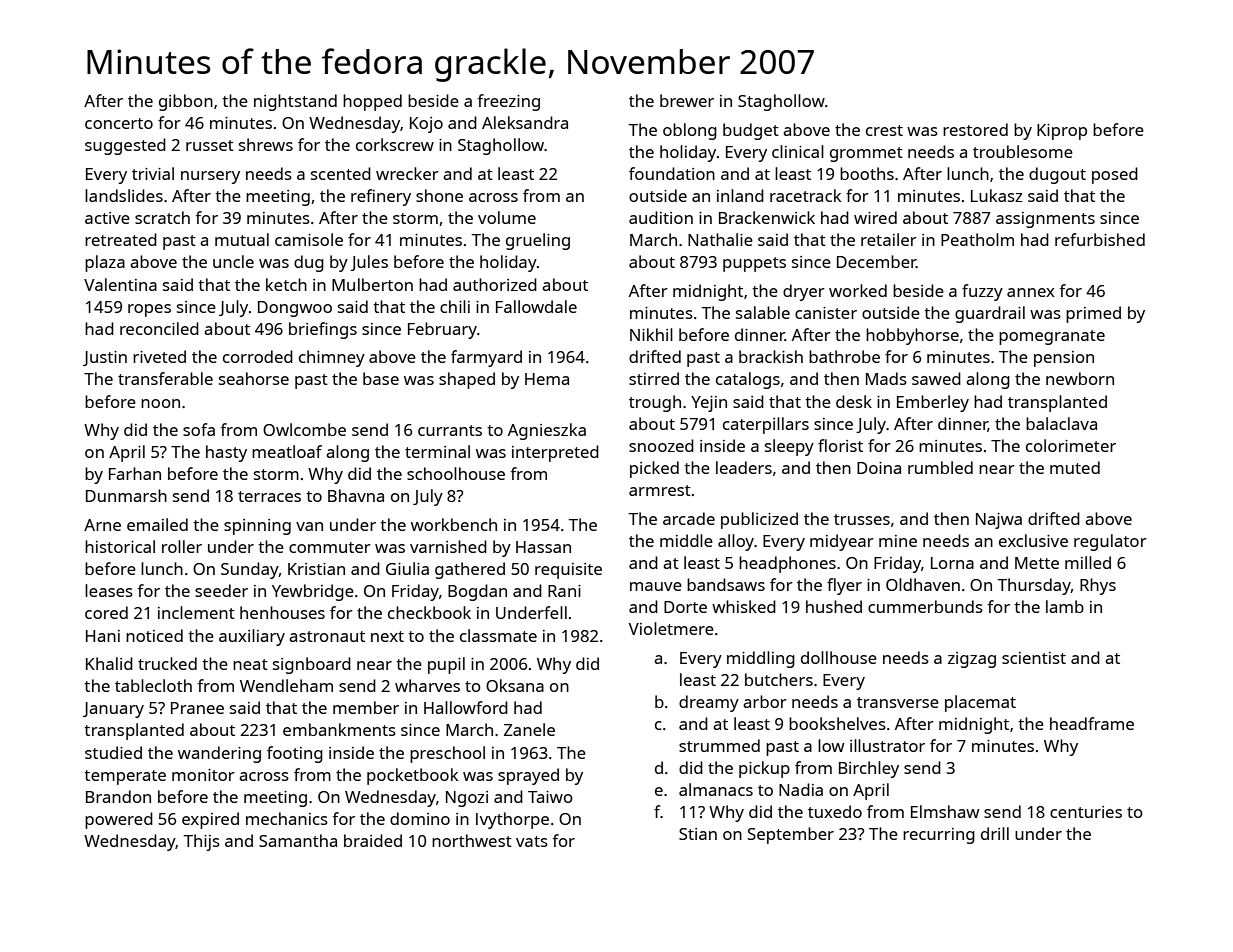  I want to click on placemat, so click(980, 703).
